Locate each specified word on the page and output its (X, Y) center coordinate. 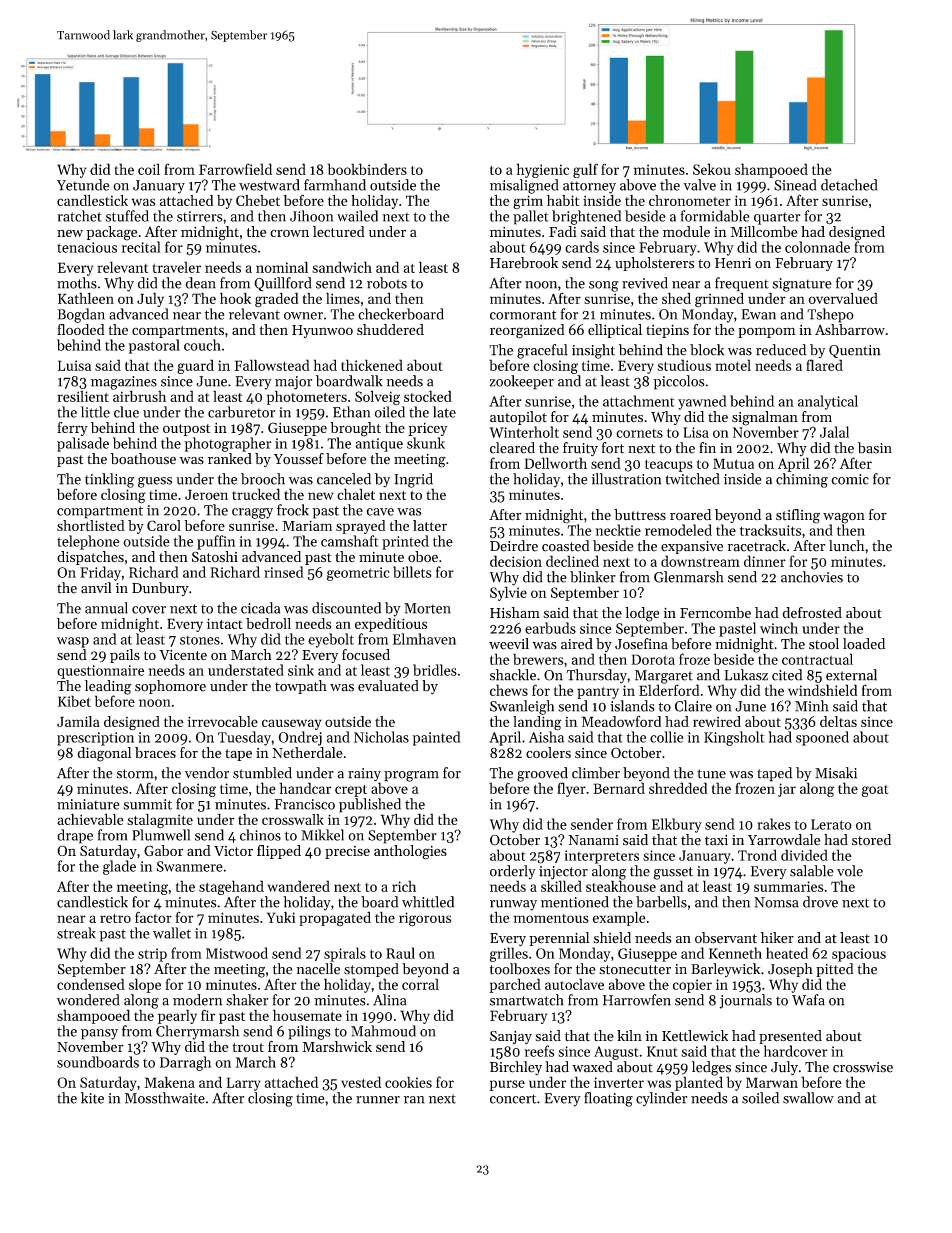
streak (76, 933)
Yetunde (83, 185)
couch (202, 345)
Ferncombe (715, 613)
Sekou (712, 169)
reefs (540, 1051)
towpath (301, 687)
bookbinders (367, 169)
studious (684, 365)
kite (92, 1098)
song (604, 286)
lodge (642, 614)
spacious (859, 955)
